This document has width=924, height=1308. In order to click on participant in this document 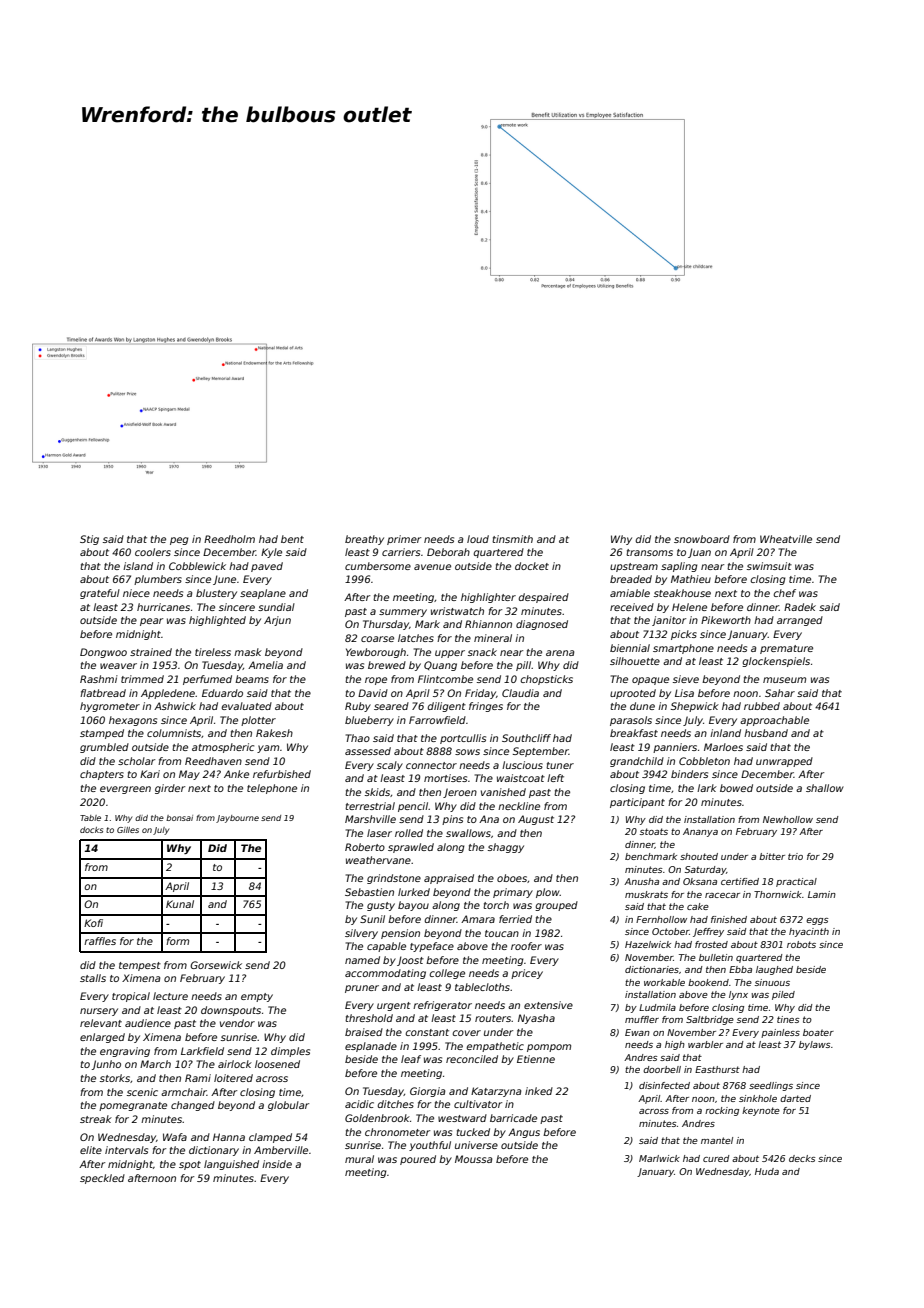, I will do `click(637, 803)`.
